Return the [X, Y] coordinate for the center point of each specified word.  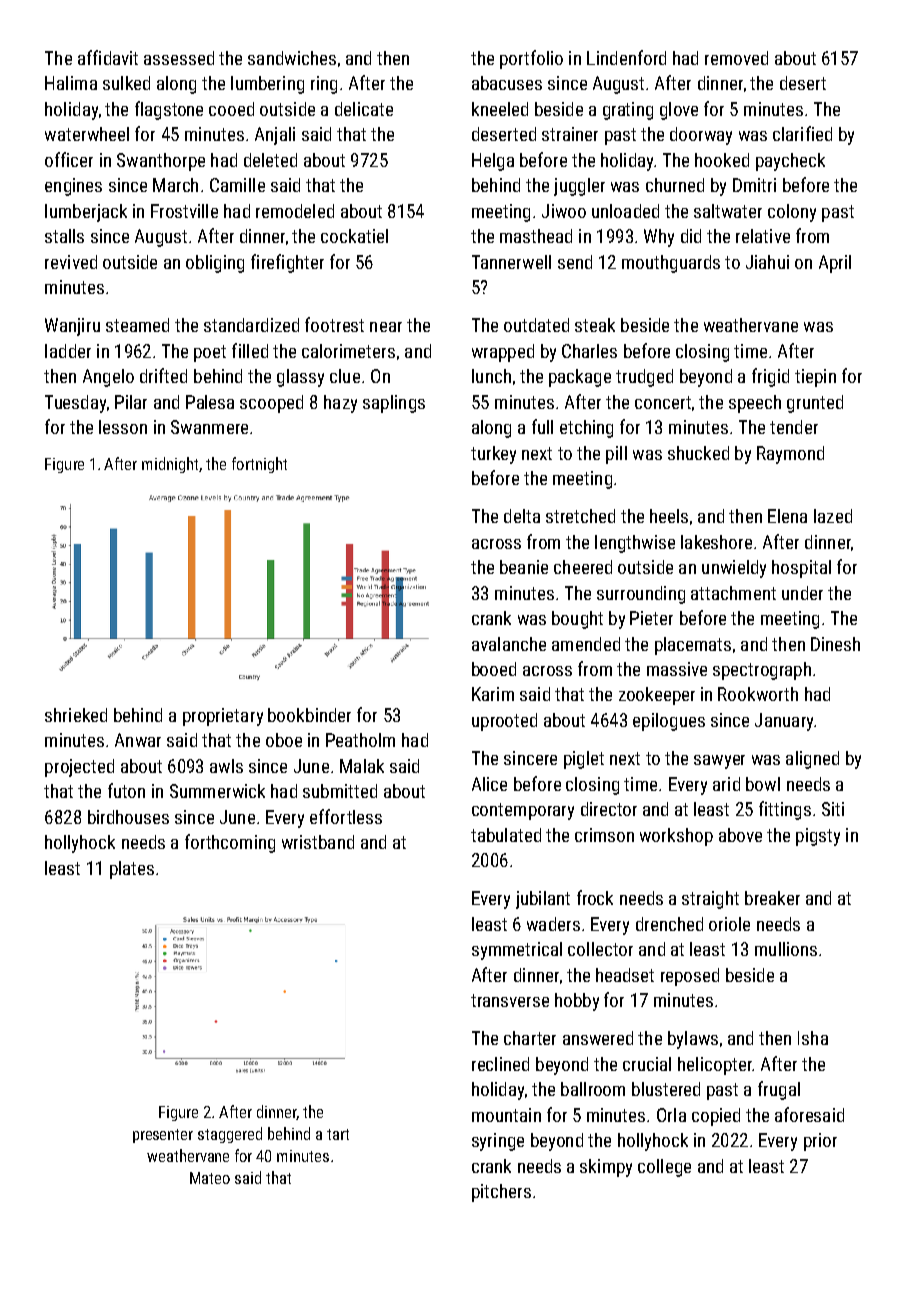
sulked [126, 83]
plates [132, 870]
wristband [318, 842]
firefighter [287, 263]
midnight [170, 465]
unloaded [625, 211]
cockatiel [354, 236]
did [691, 236]
